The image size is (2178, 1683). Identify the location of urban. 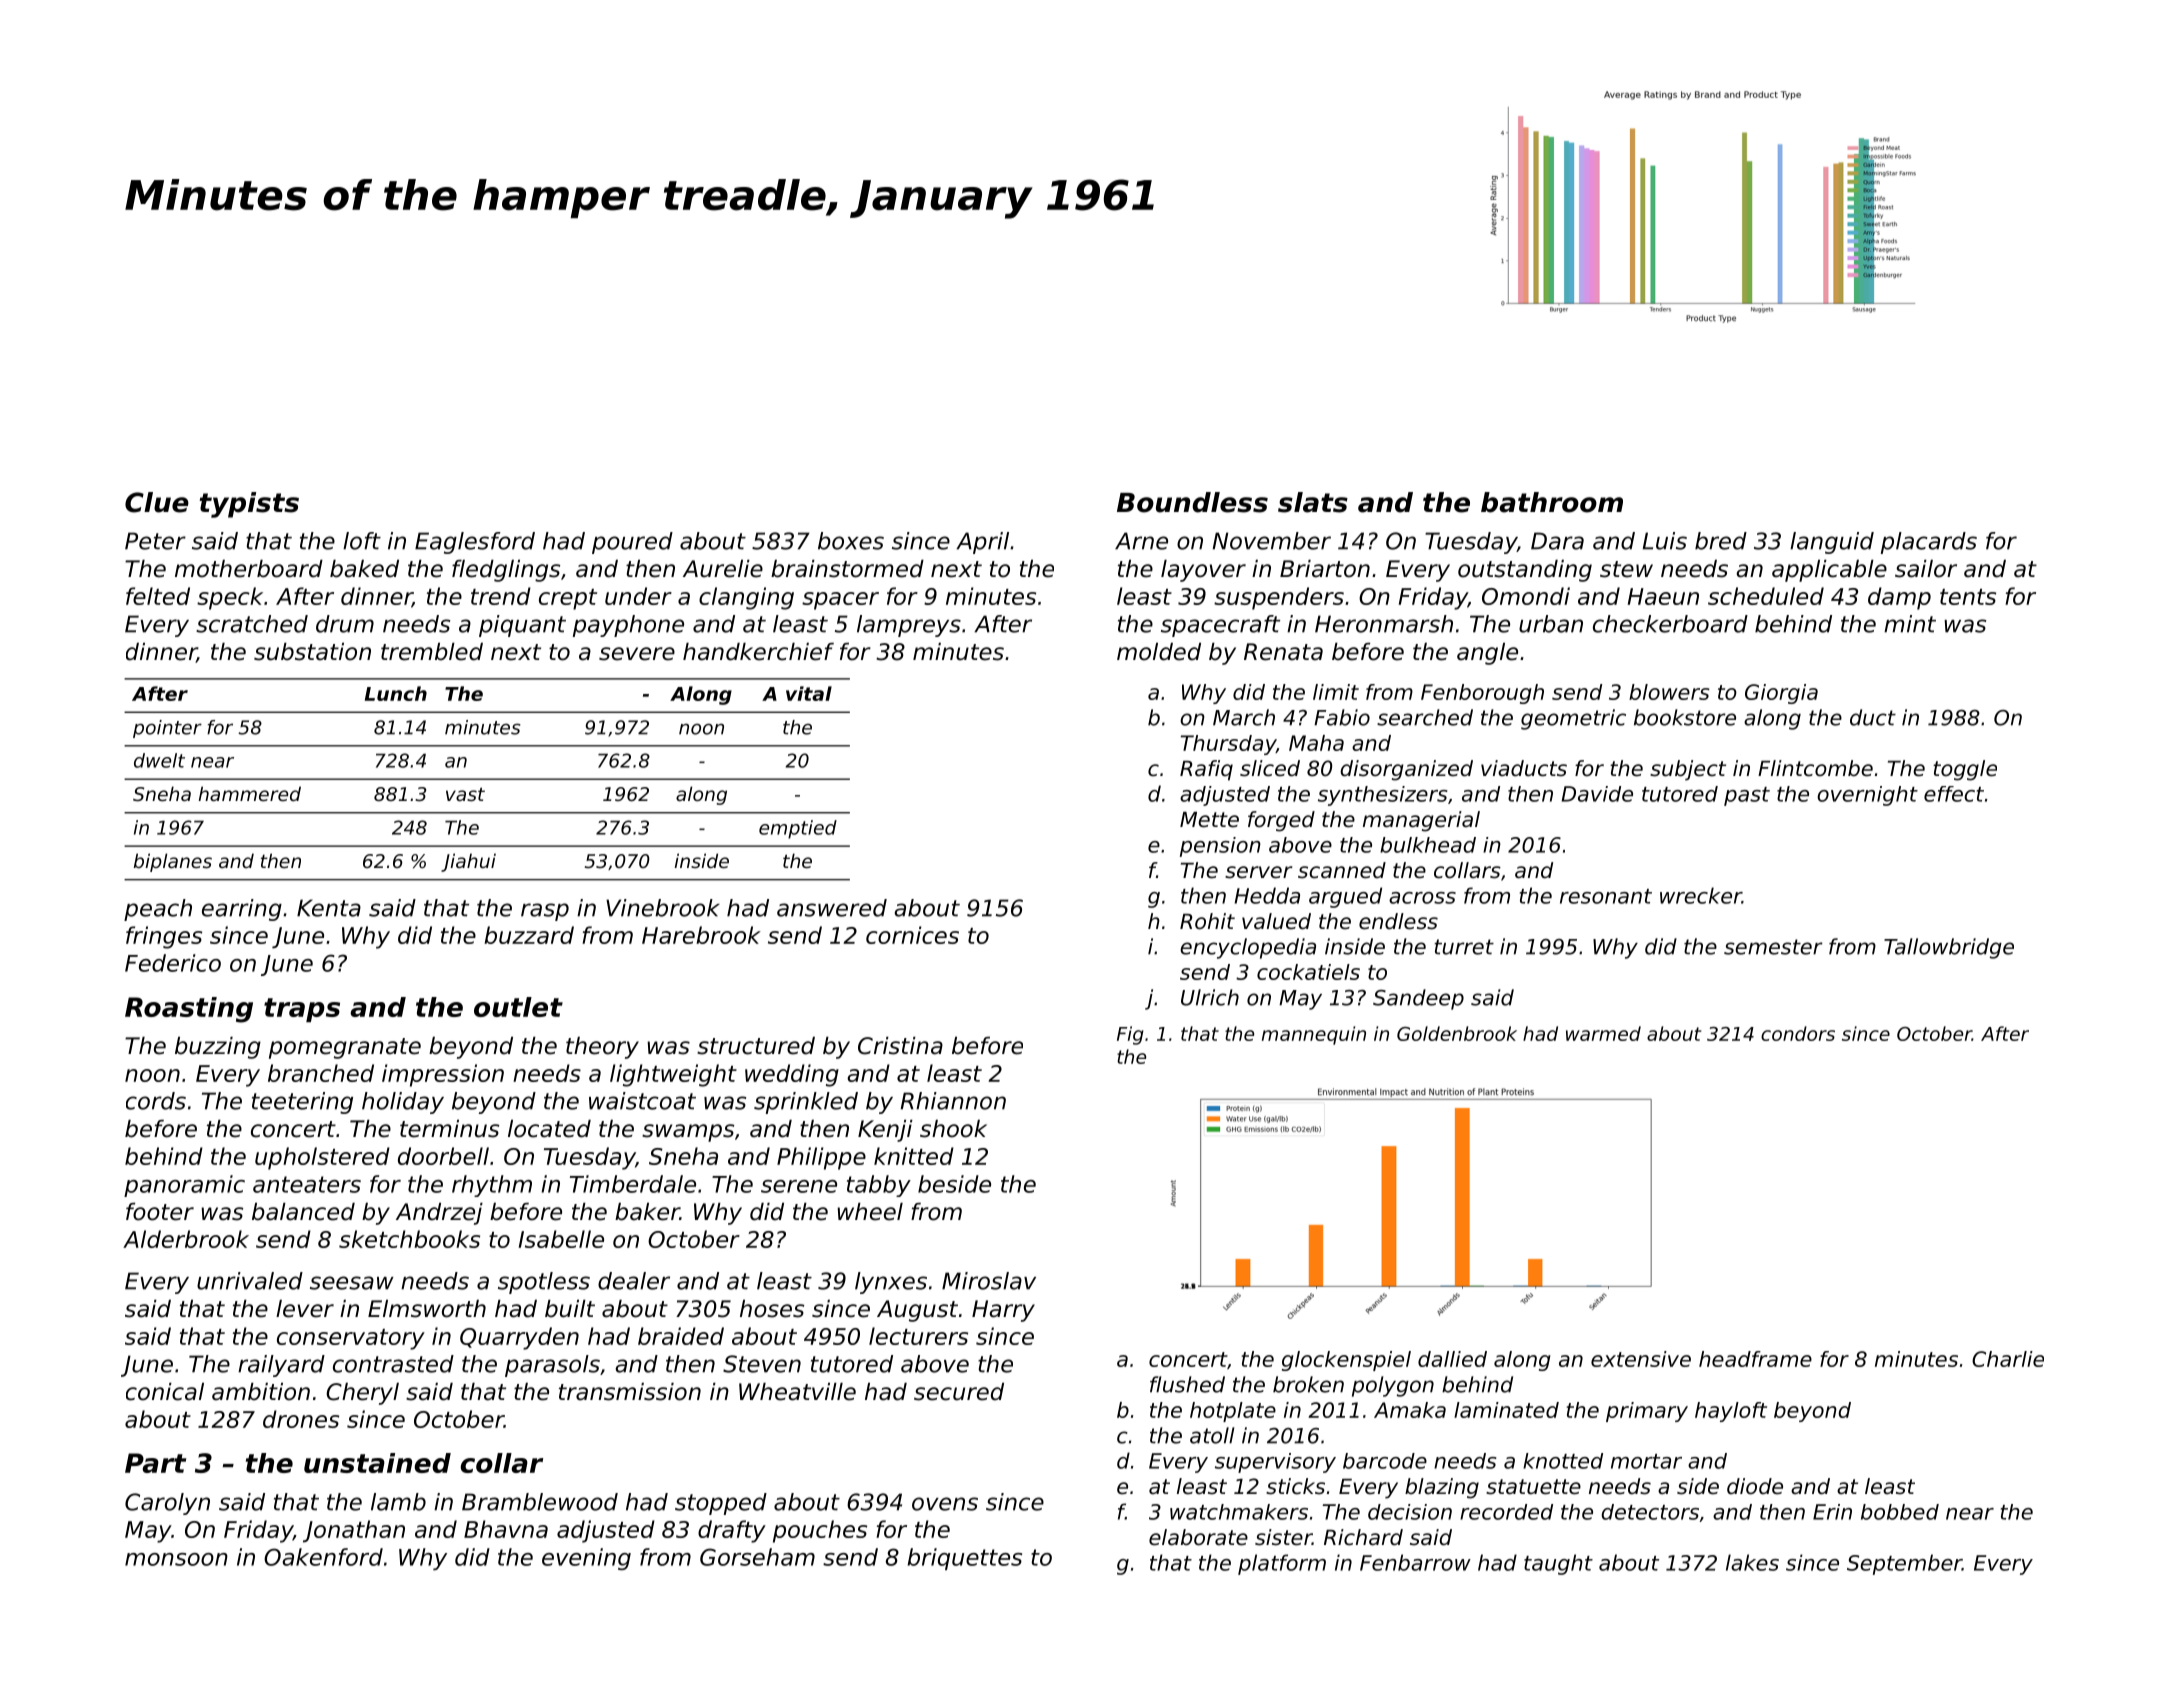
(1551, 624).
